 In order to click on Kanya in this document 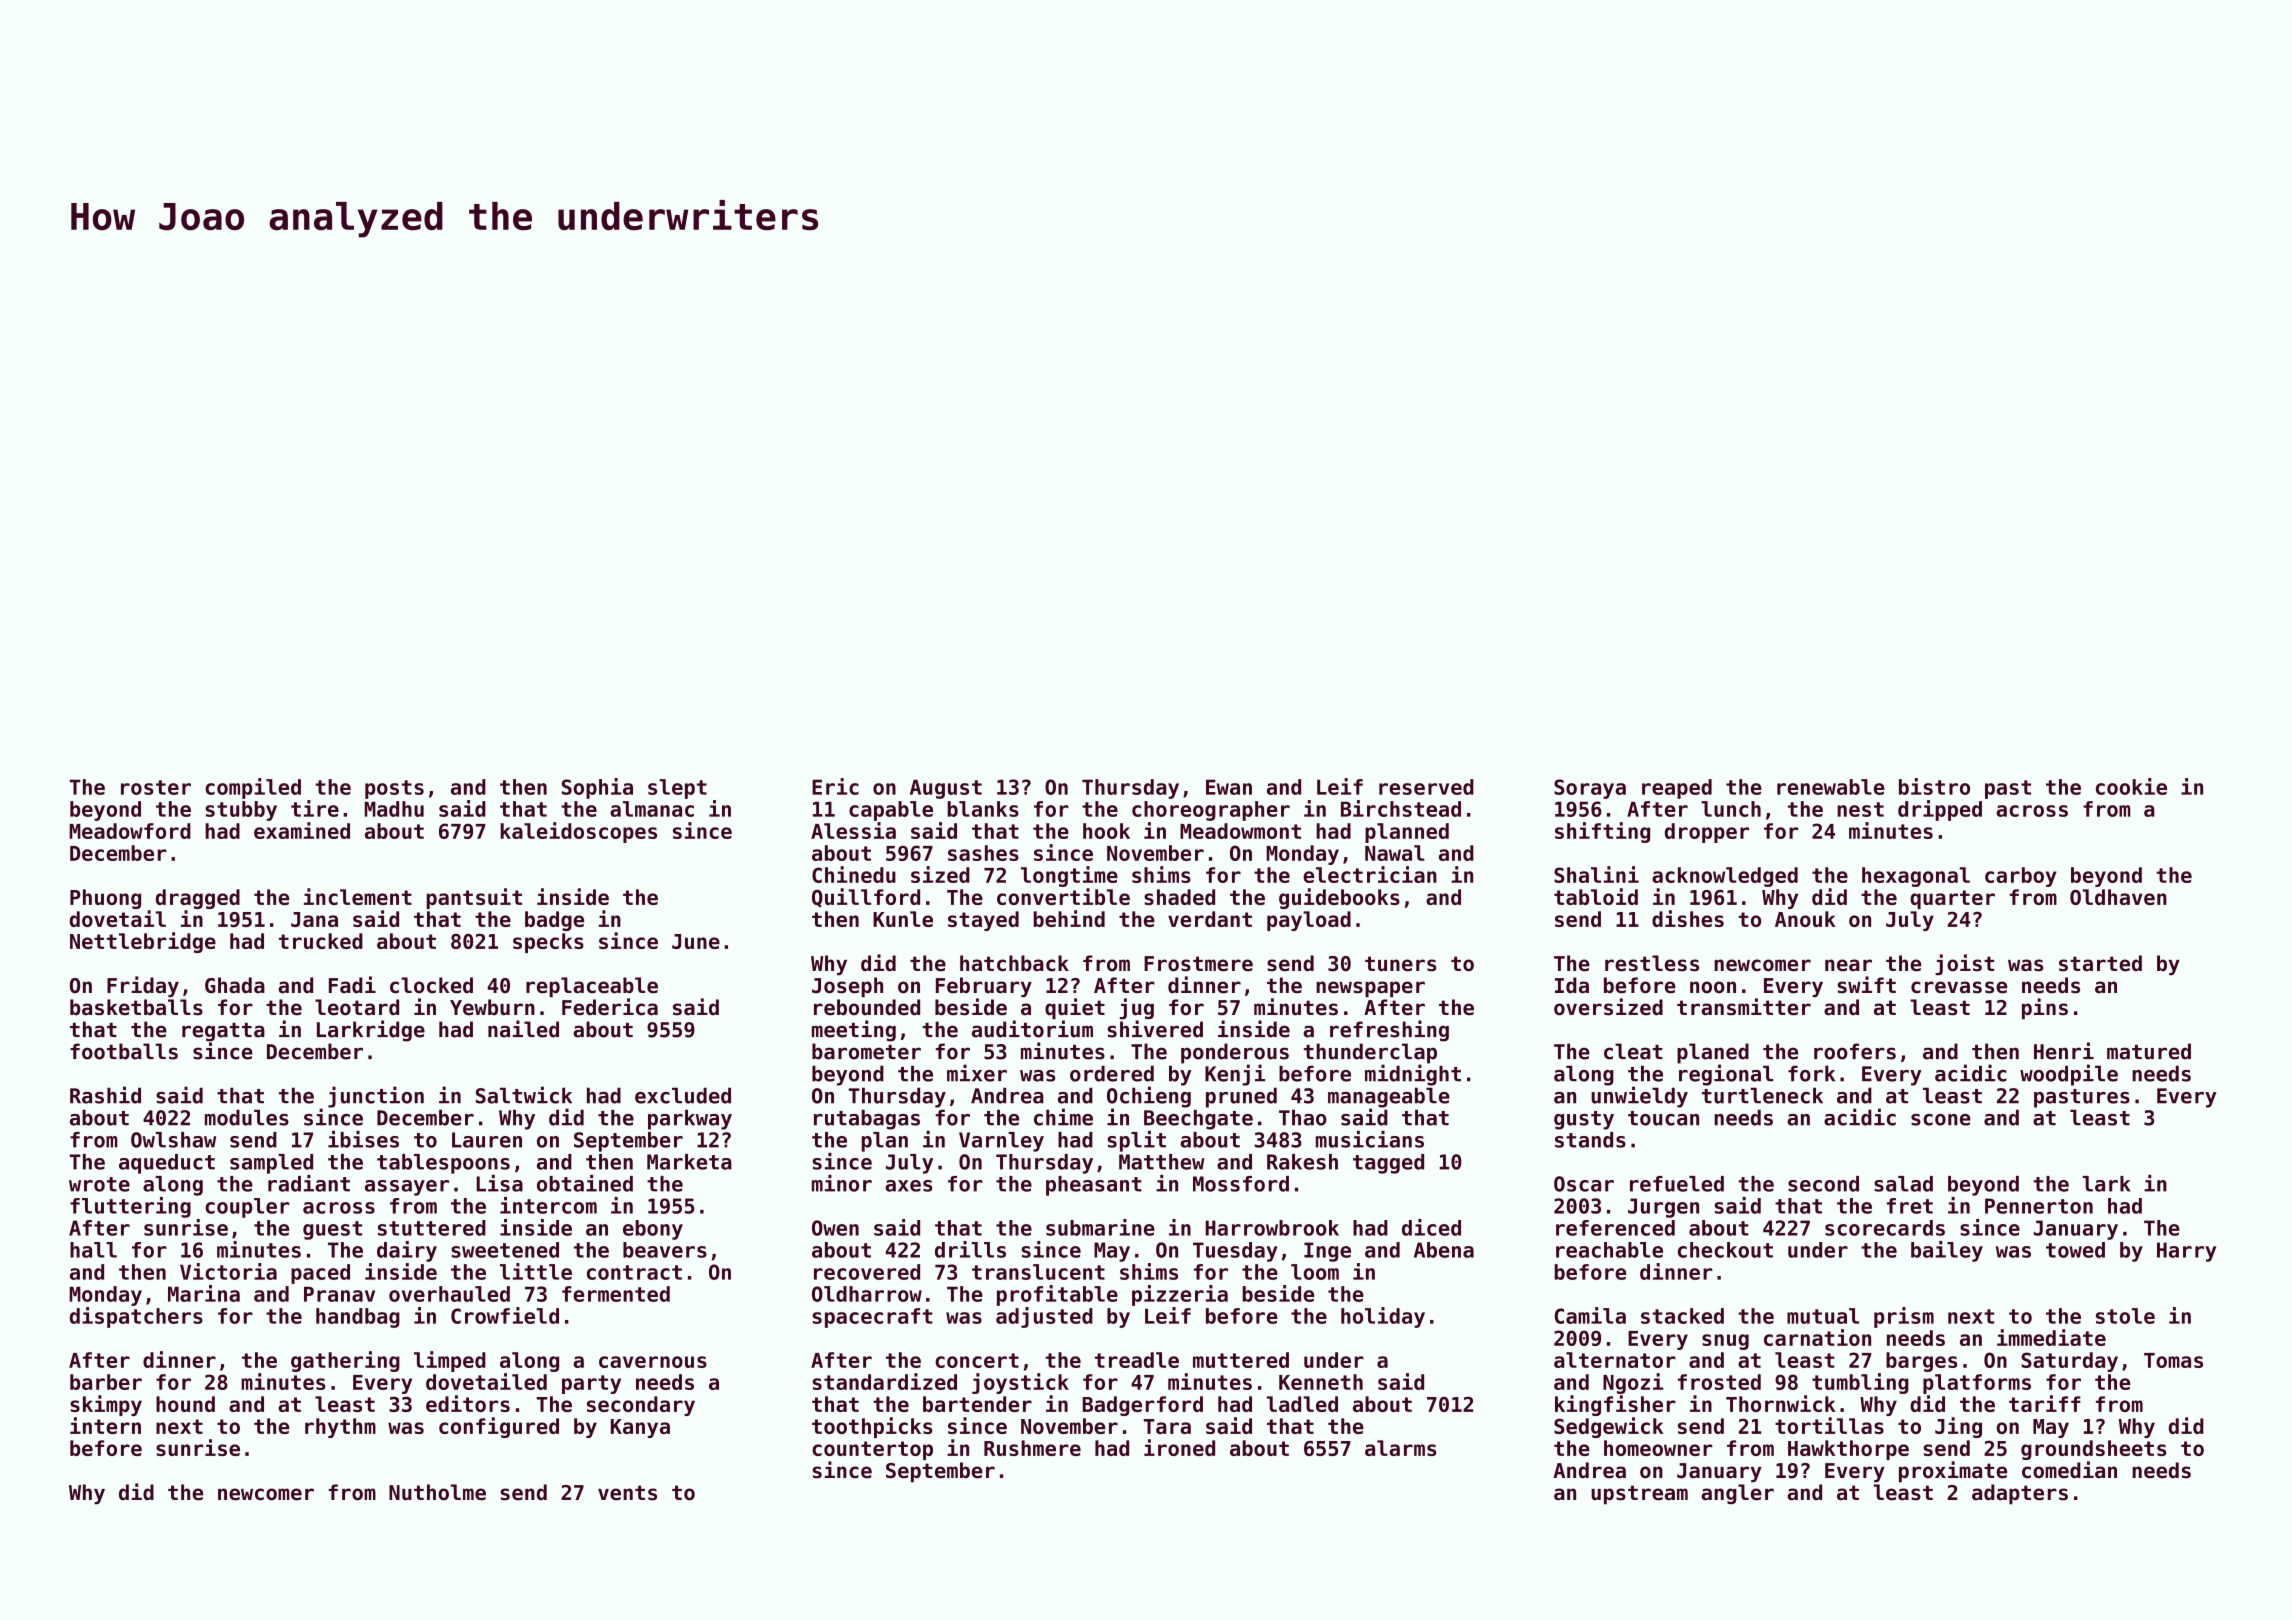, I will do `click(640, 1428)`.
